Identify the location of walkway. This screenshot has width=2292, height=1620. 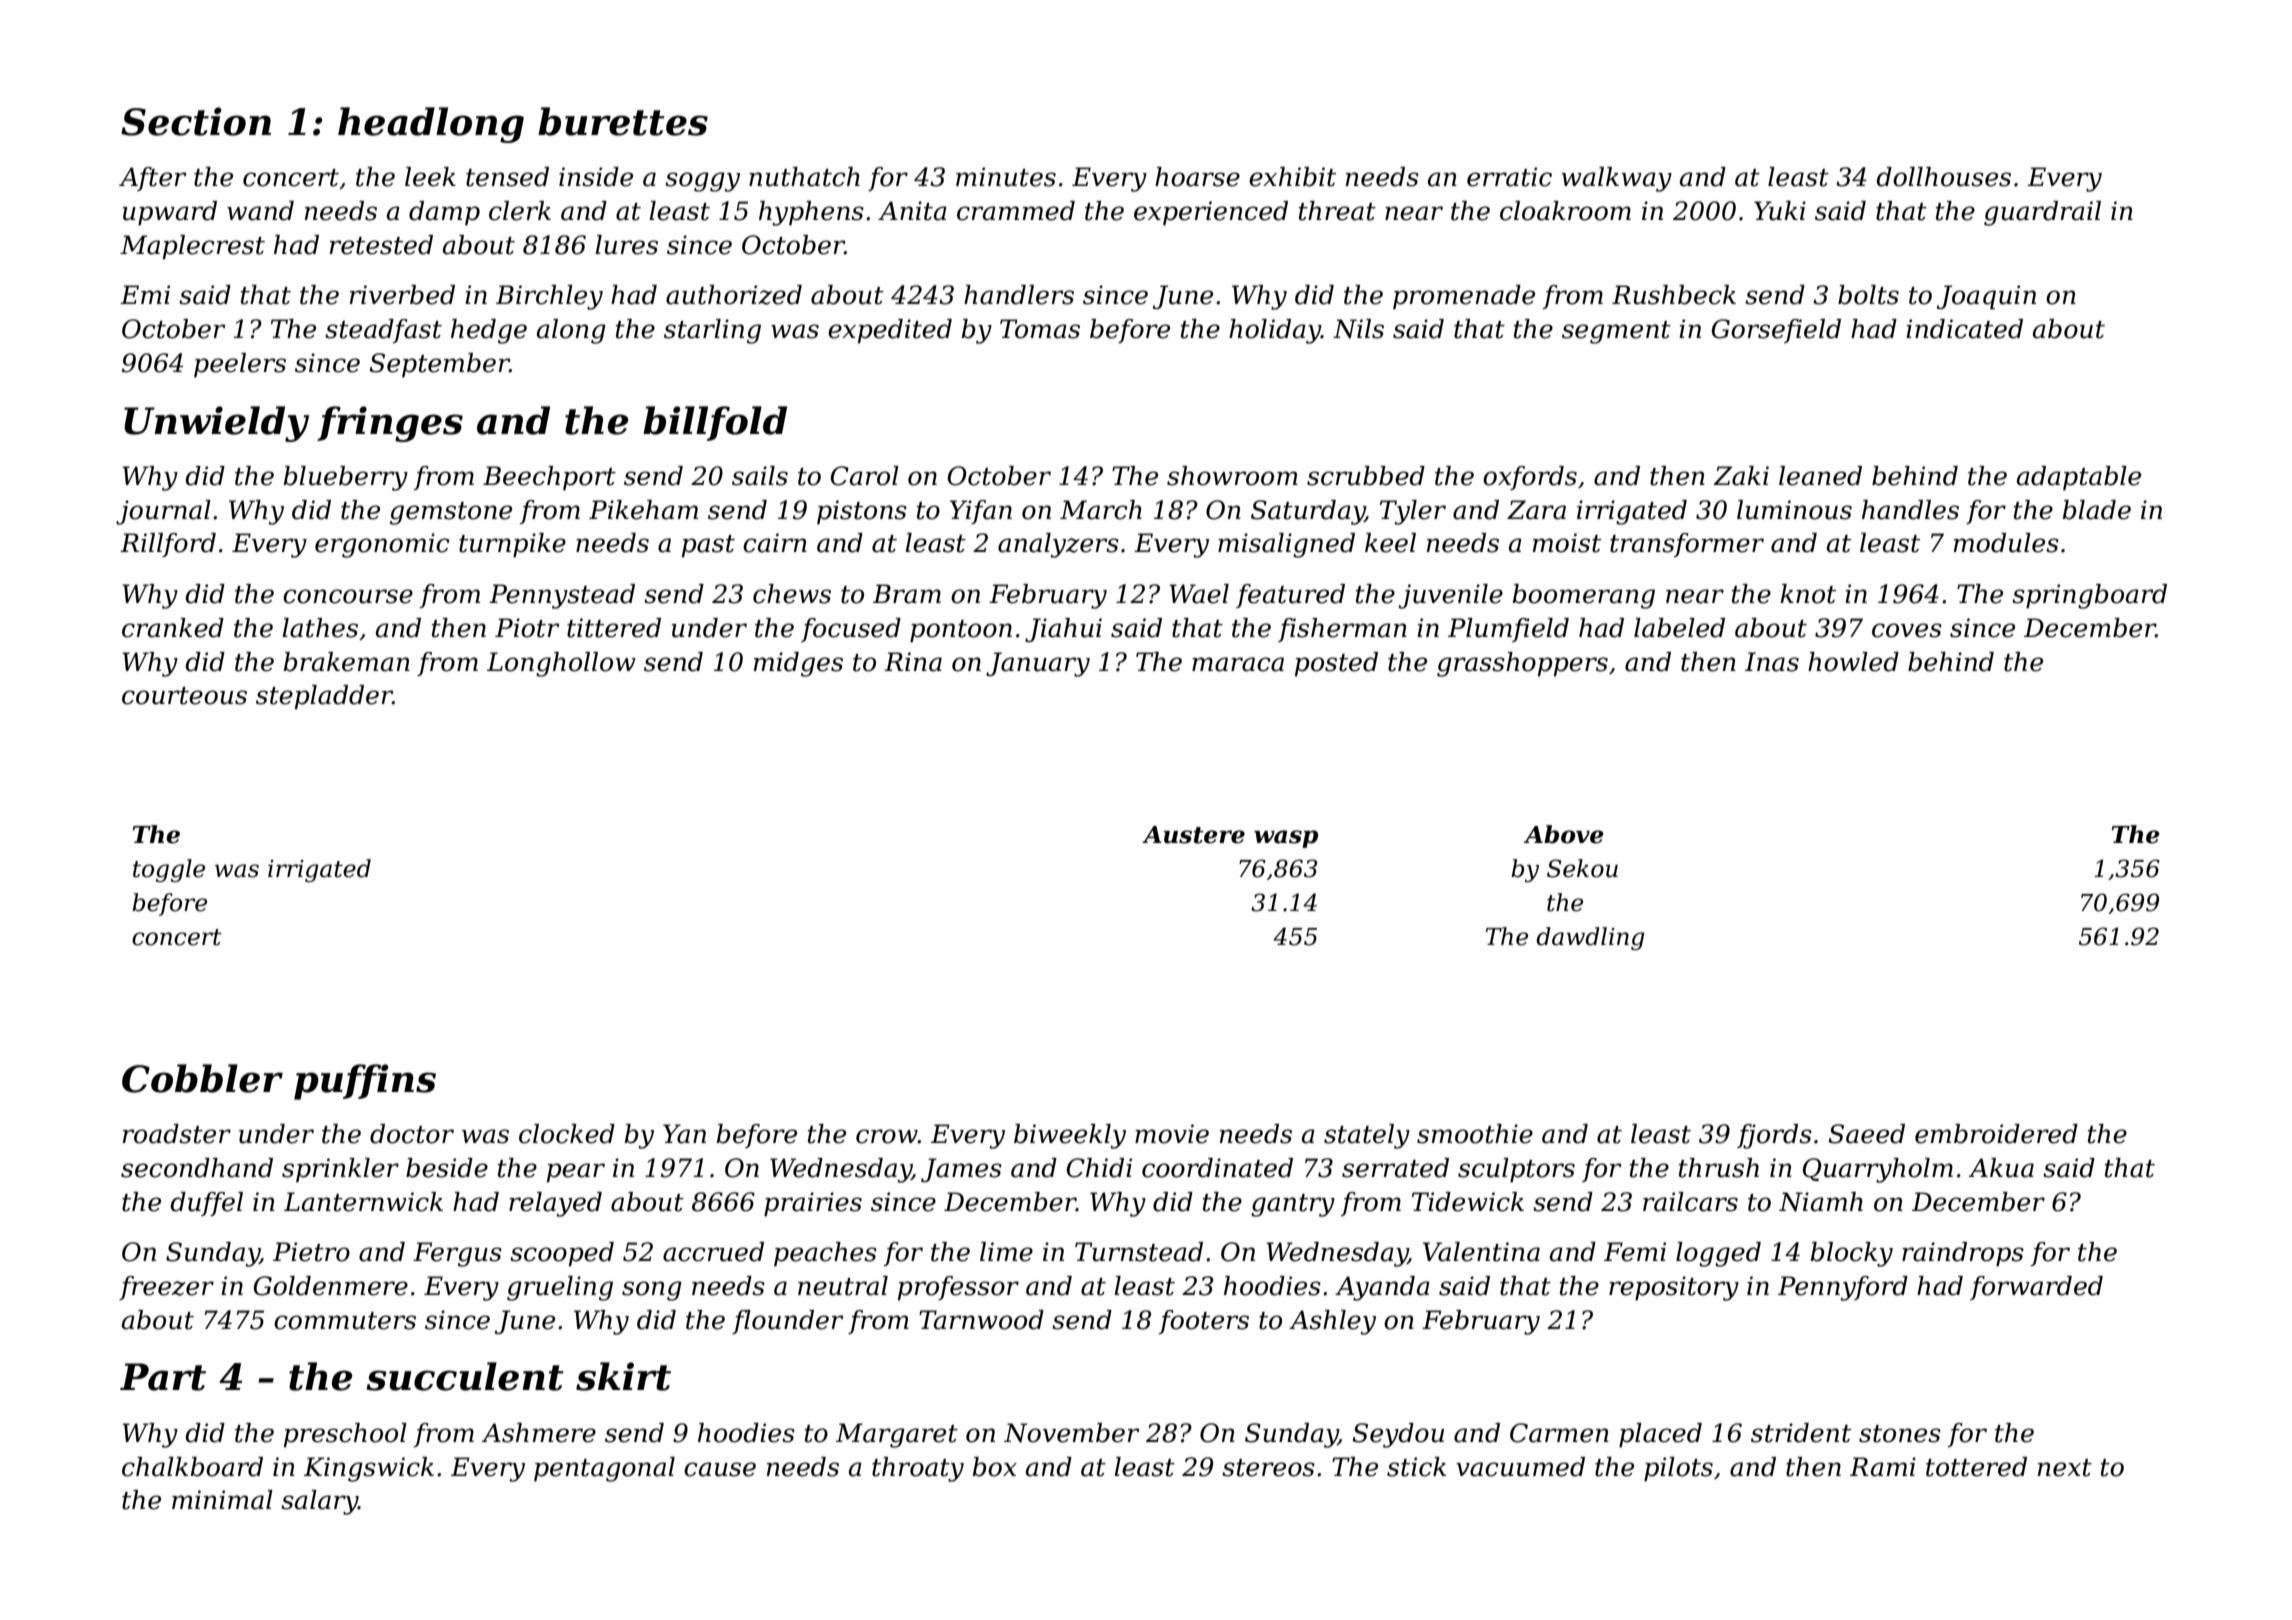
(1617, 179).
